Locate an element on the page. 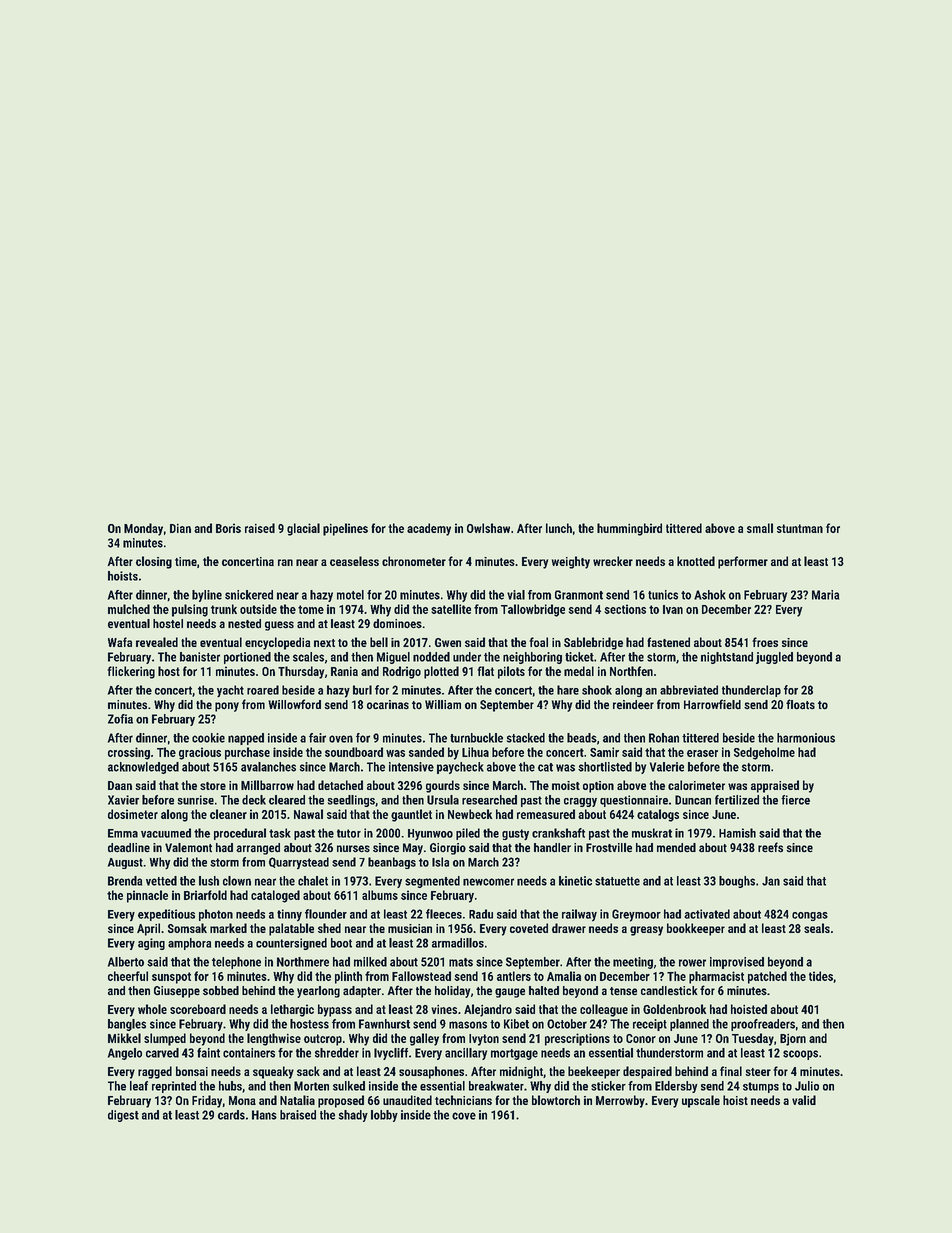  detached is located at coordinates (340, 785).
